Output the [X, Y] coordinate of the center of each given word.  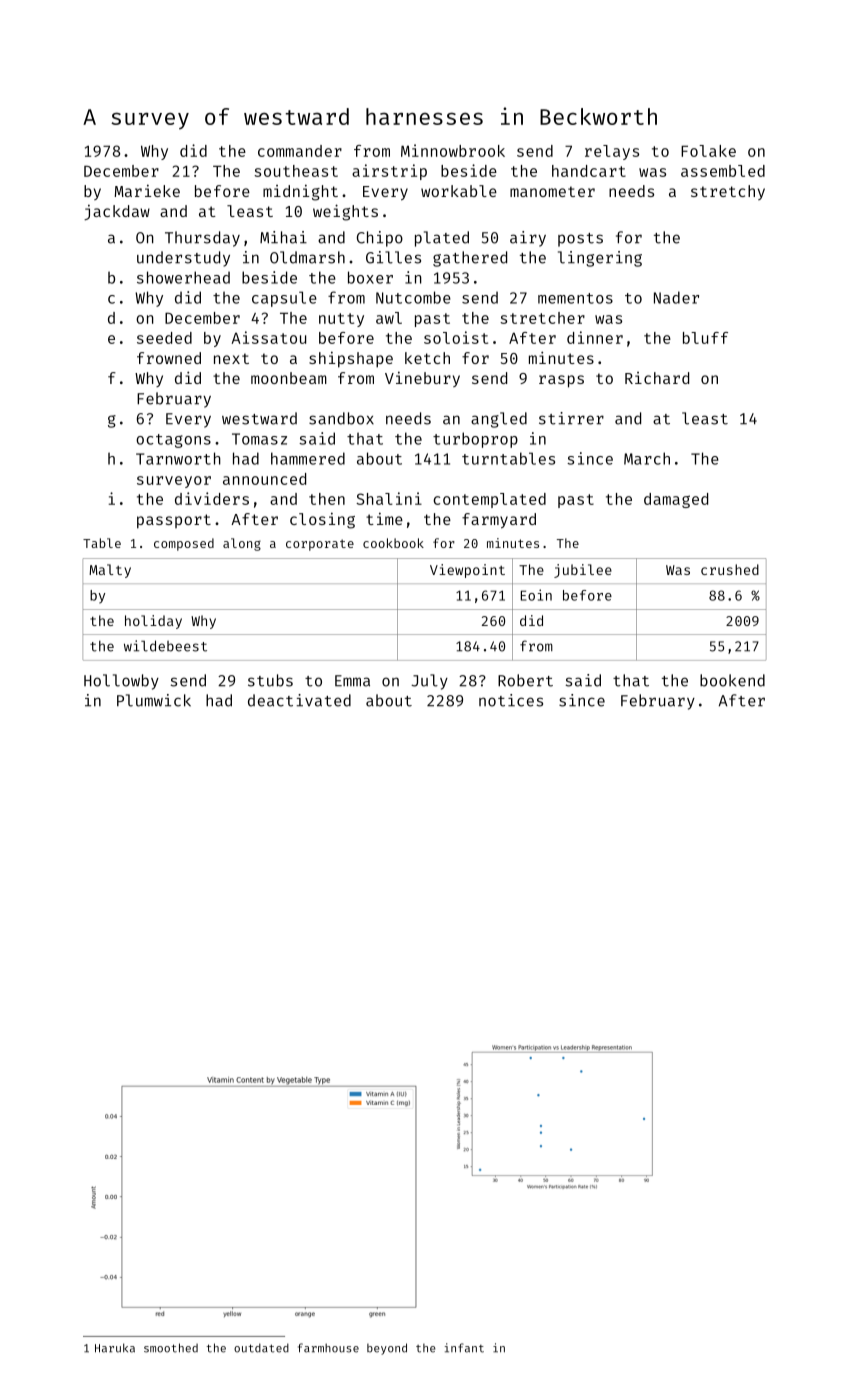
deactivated [299, 700]
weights [345, 212]
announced [264, 479]
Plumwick [154, 700]
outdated [261, 1348]
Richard [657, 378]
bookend [732, 680]
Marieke [147, 191]
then [327, 499]
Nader [676, 297]
